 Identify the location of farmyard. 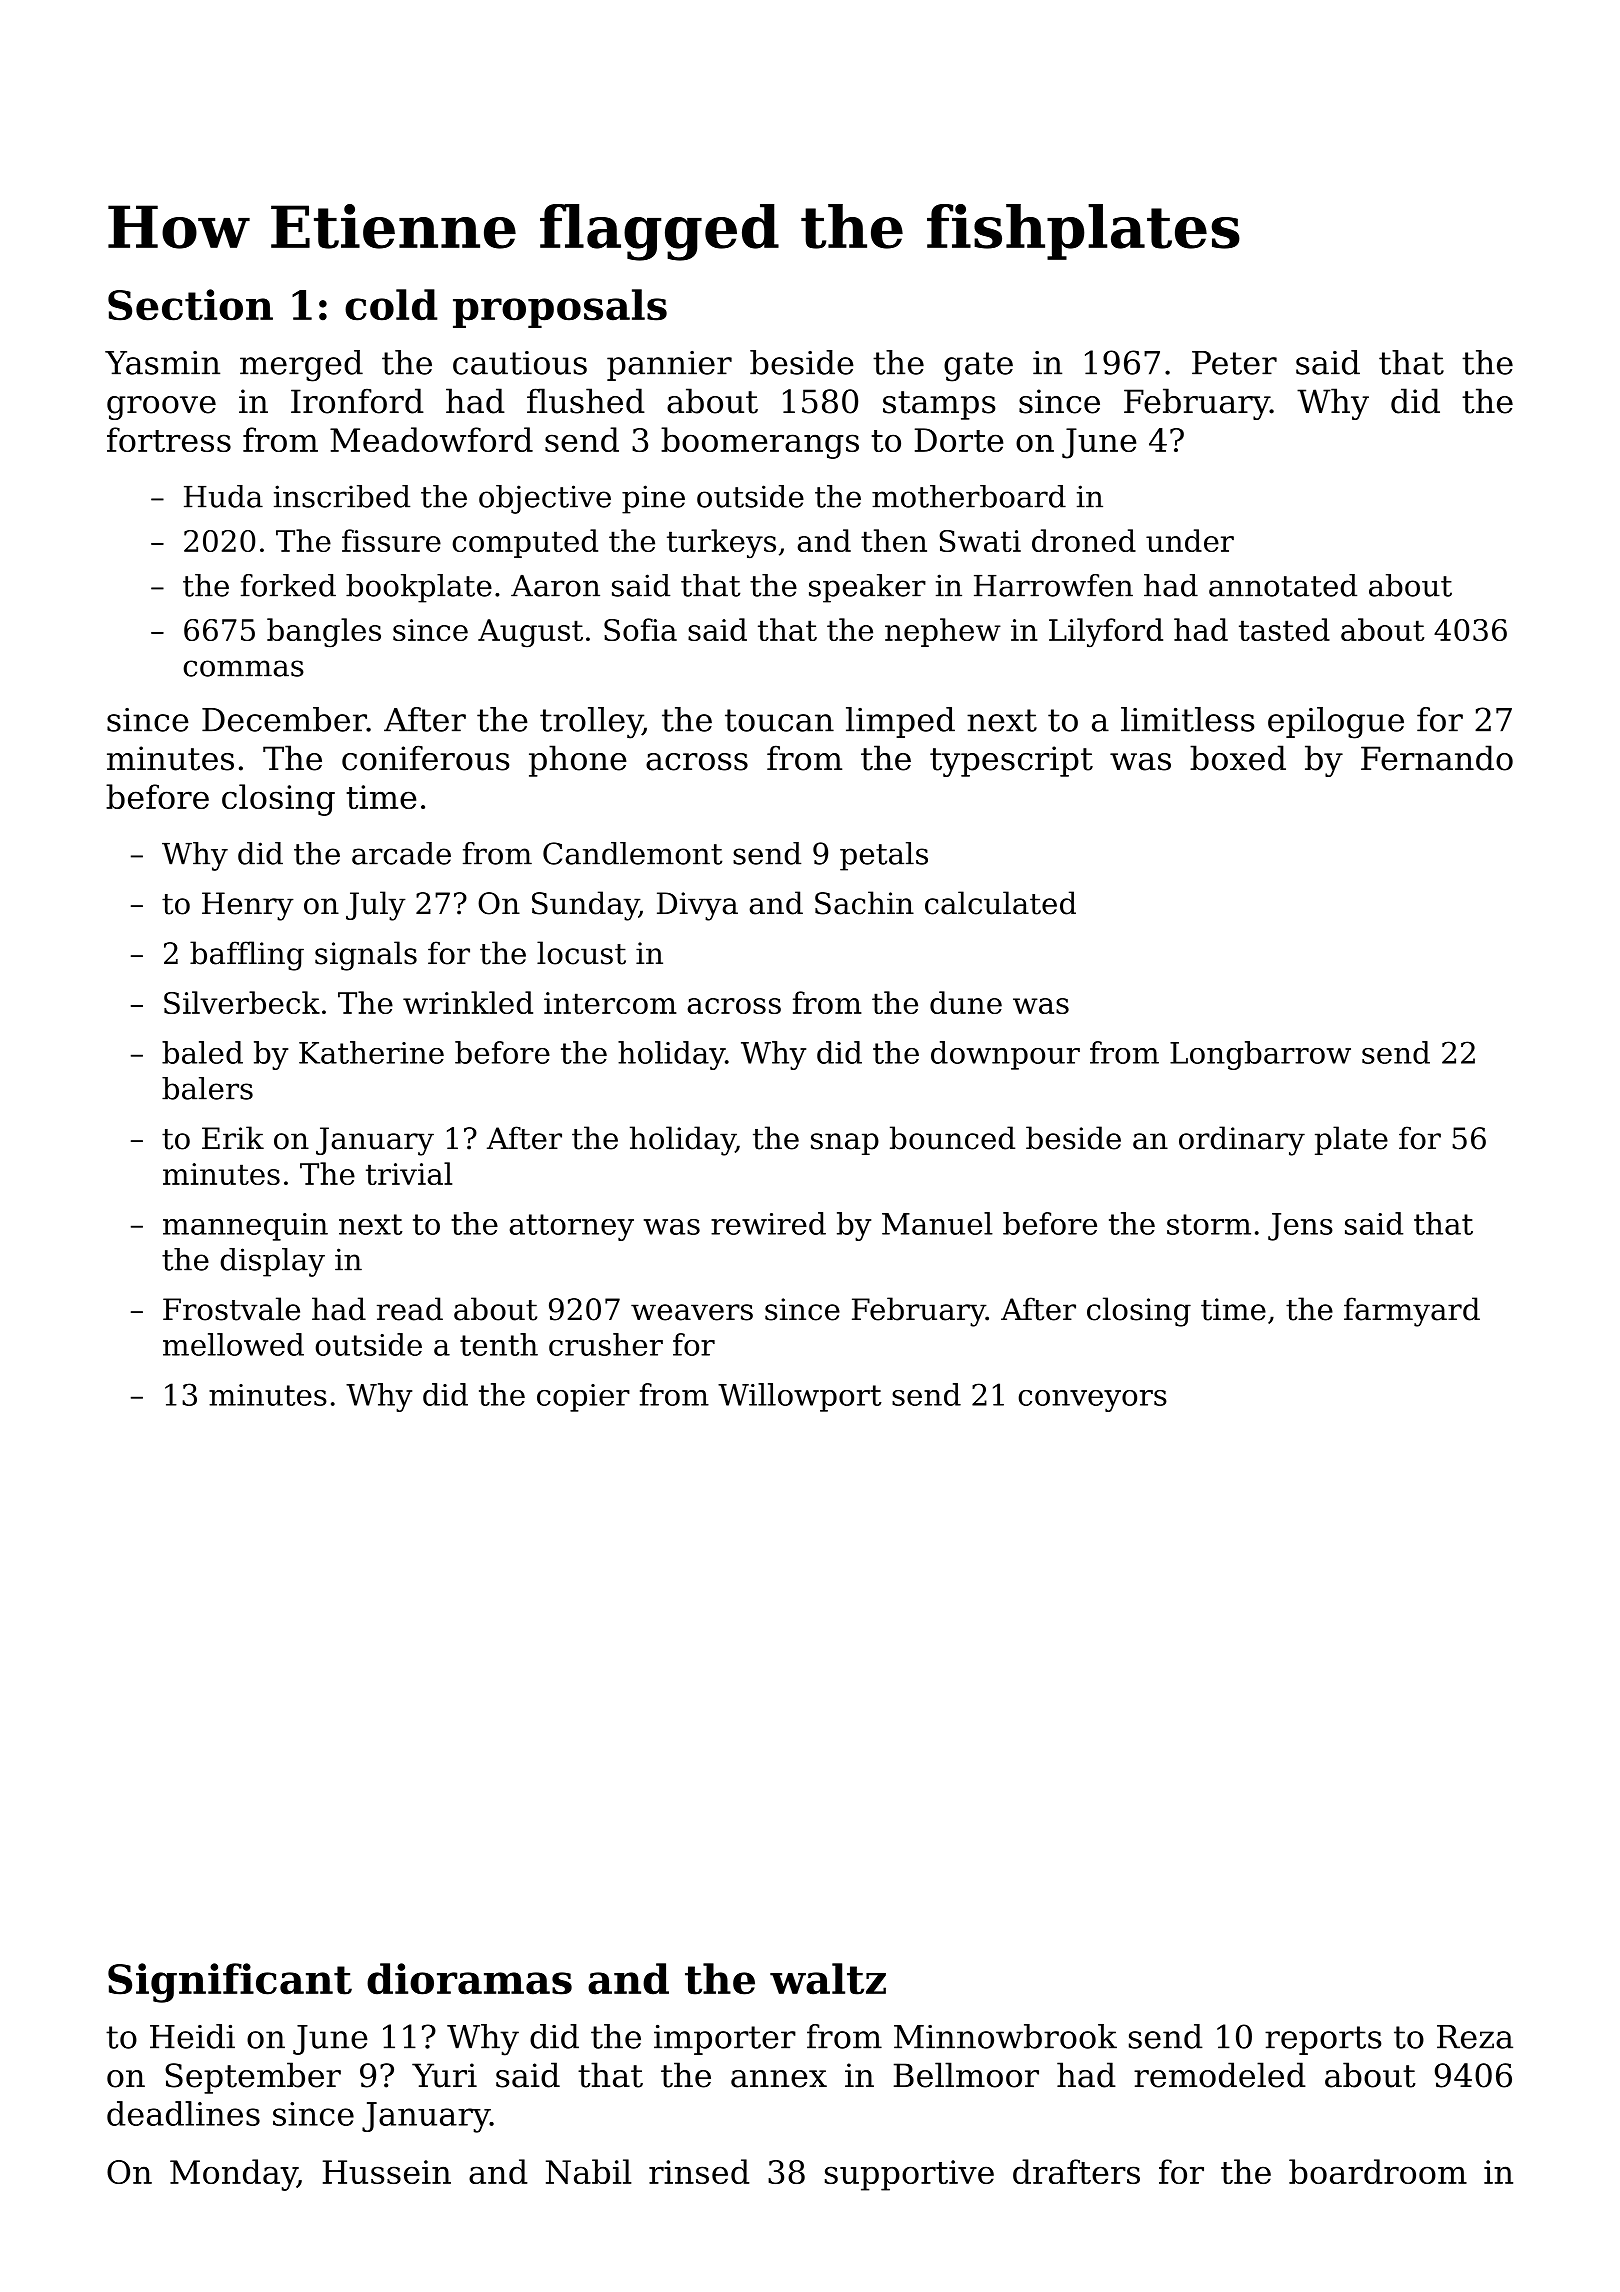
(1412, 1312).
